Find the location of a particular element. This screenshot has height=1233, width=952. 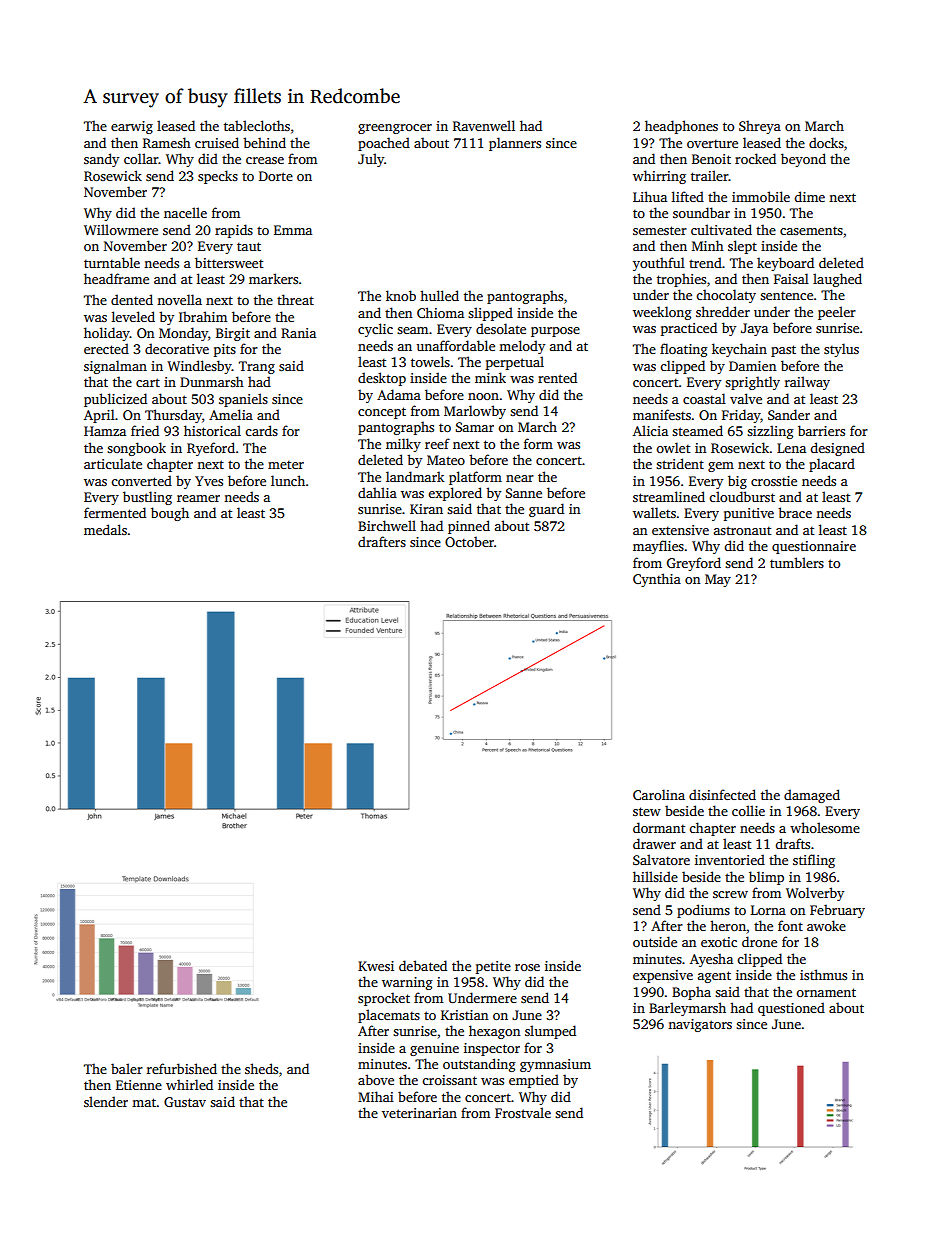

damaged is located at coordinates (812, 796).
